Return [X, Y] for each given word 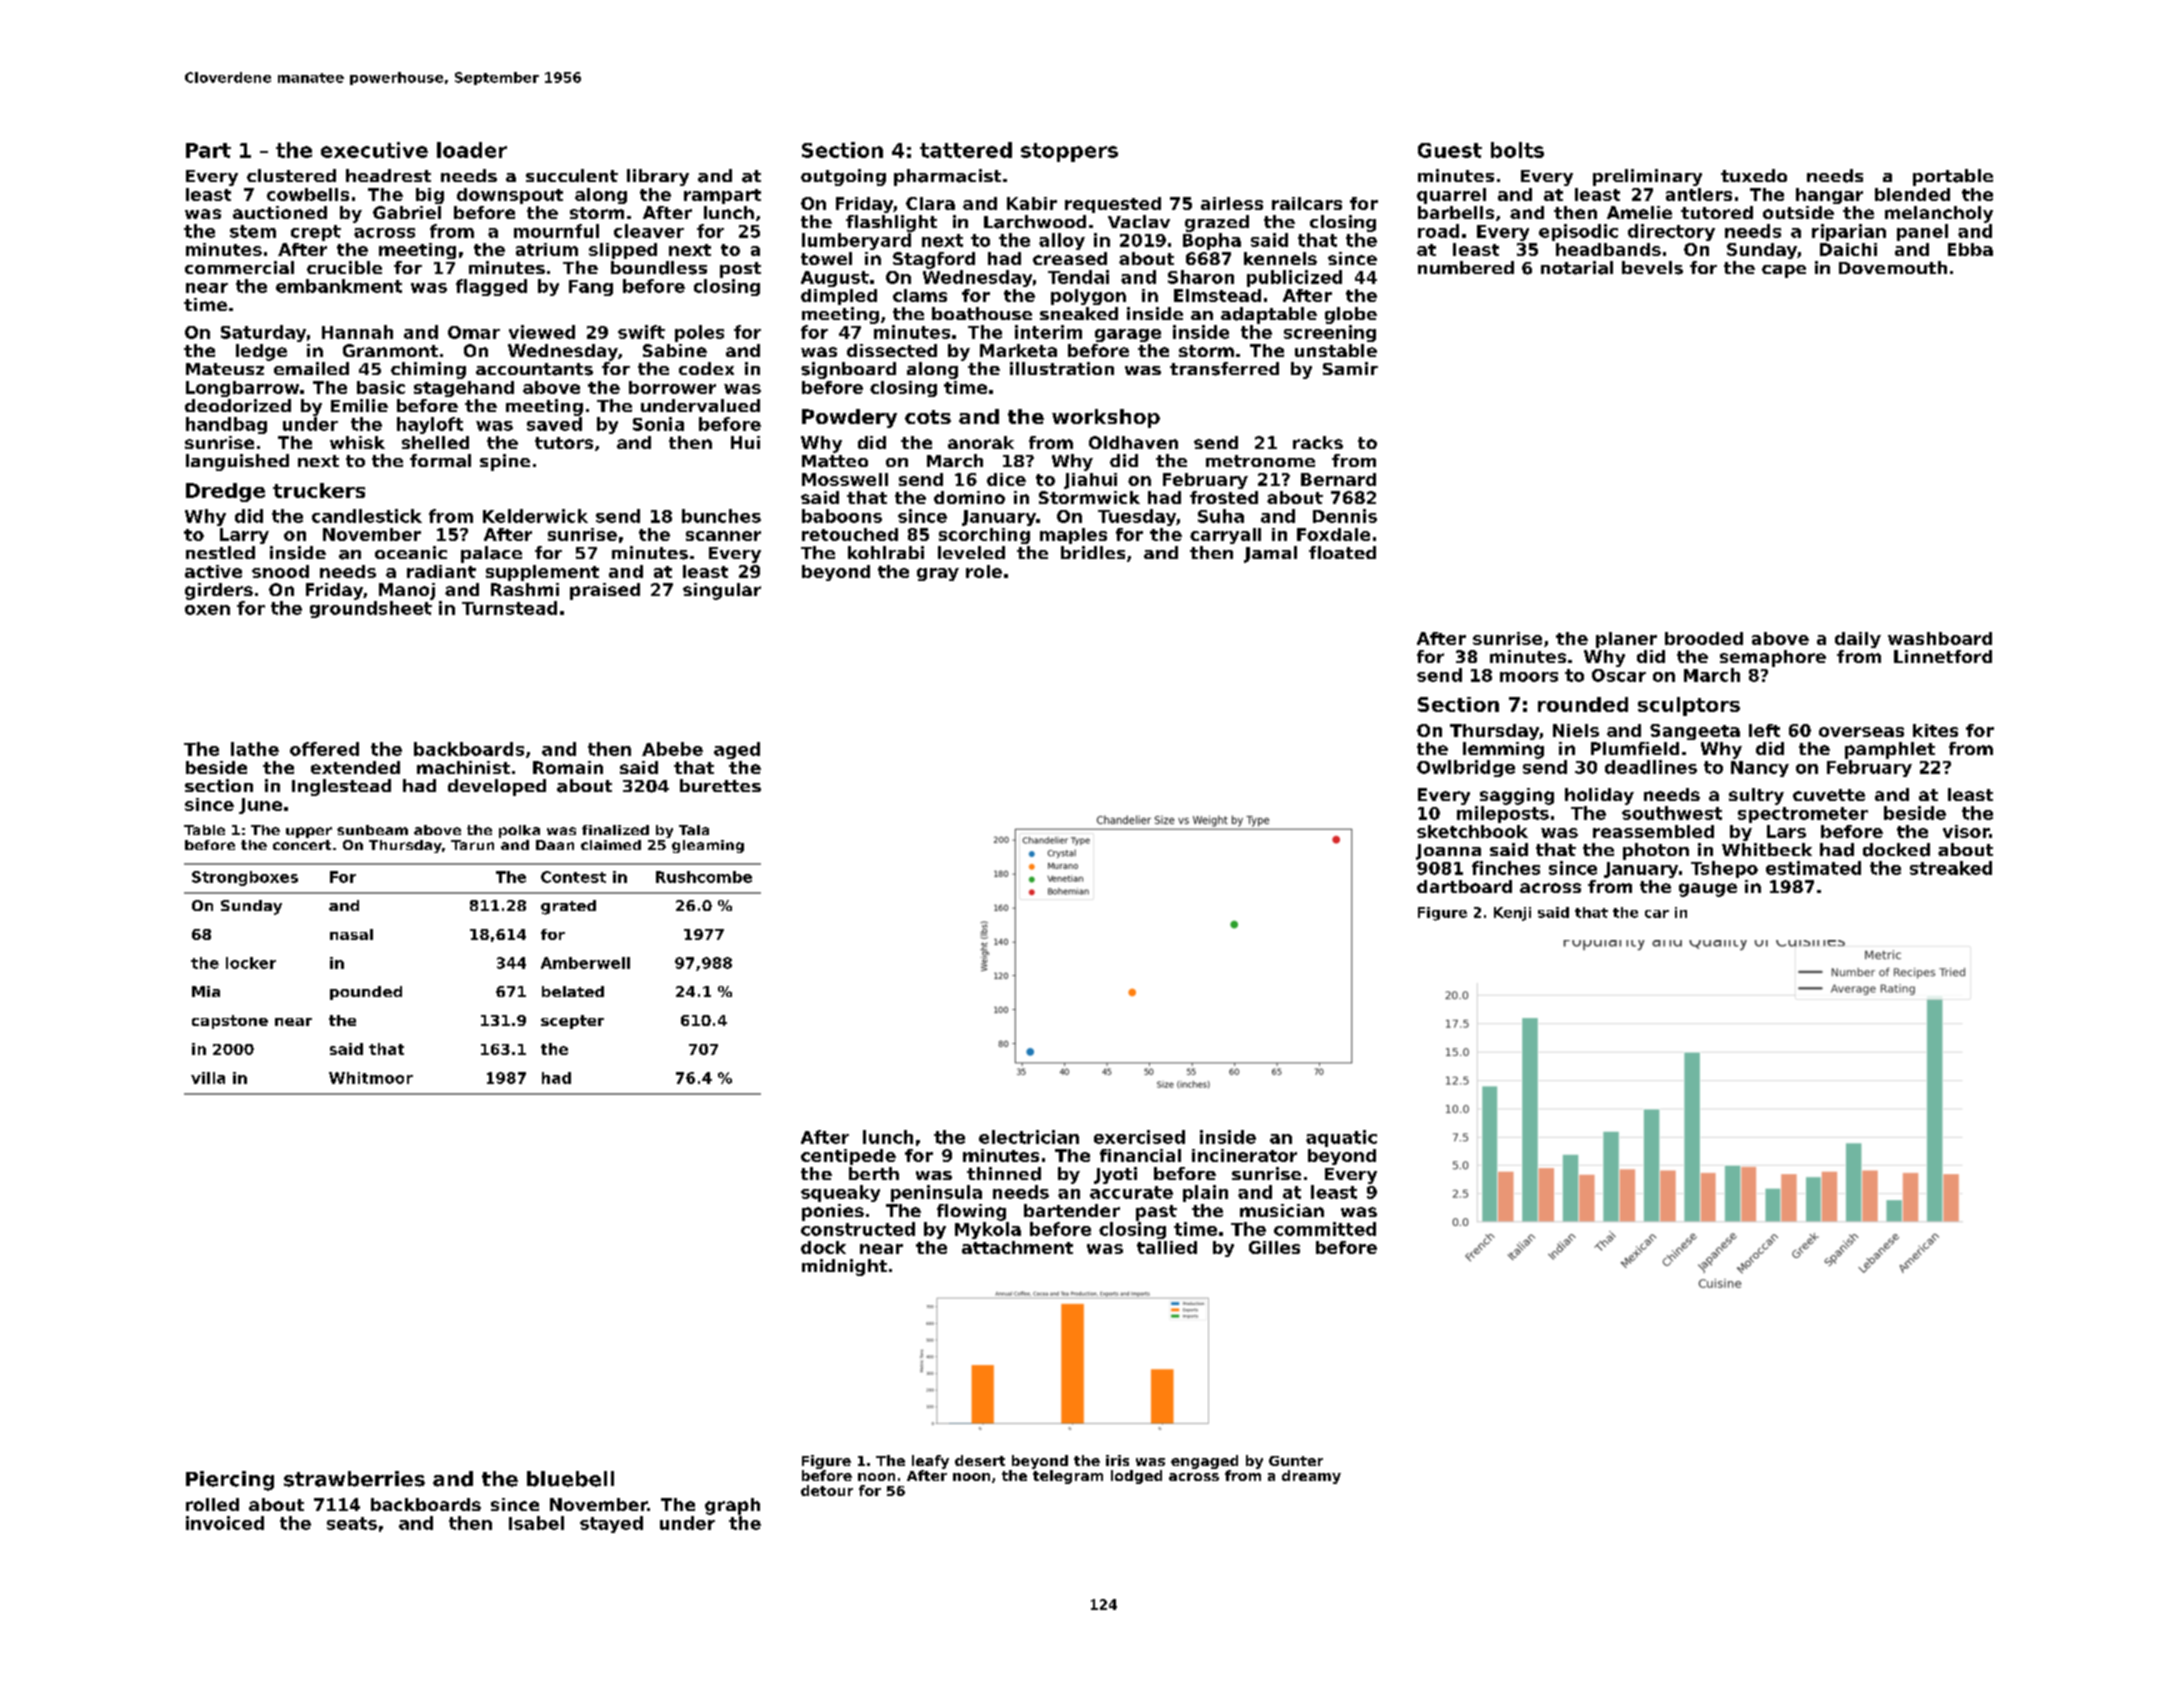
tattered [966, 150]
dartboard [1464, 886]
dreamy [1311, 1477]
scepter [572, 1022]
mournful [556, 231]
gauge [1708, 890]
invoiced [225, 1523]
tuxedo [1754, 175]
